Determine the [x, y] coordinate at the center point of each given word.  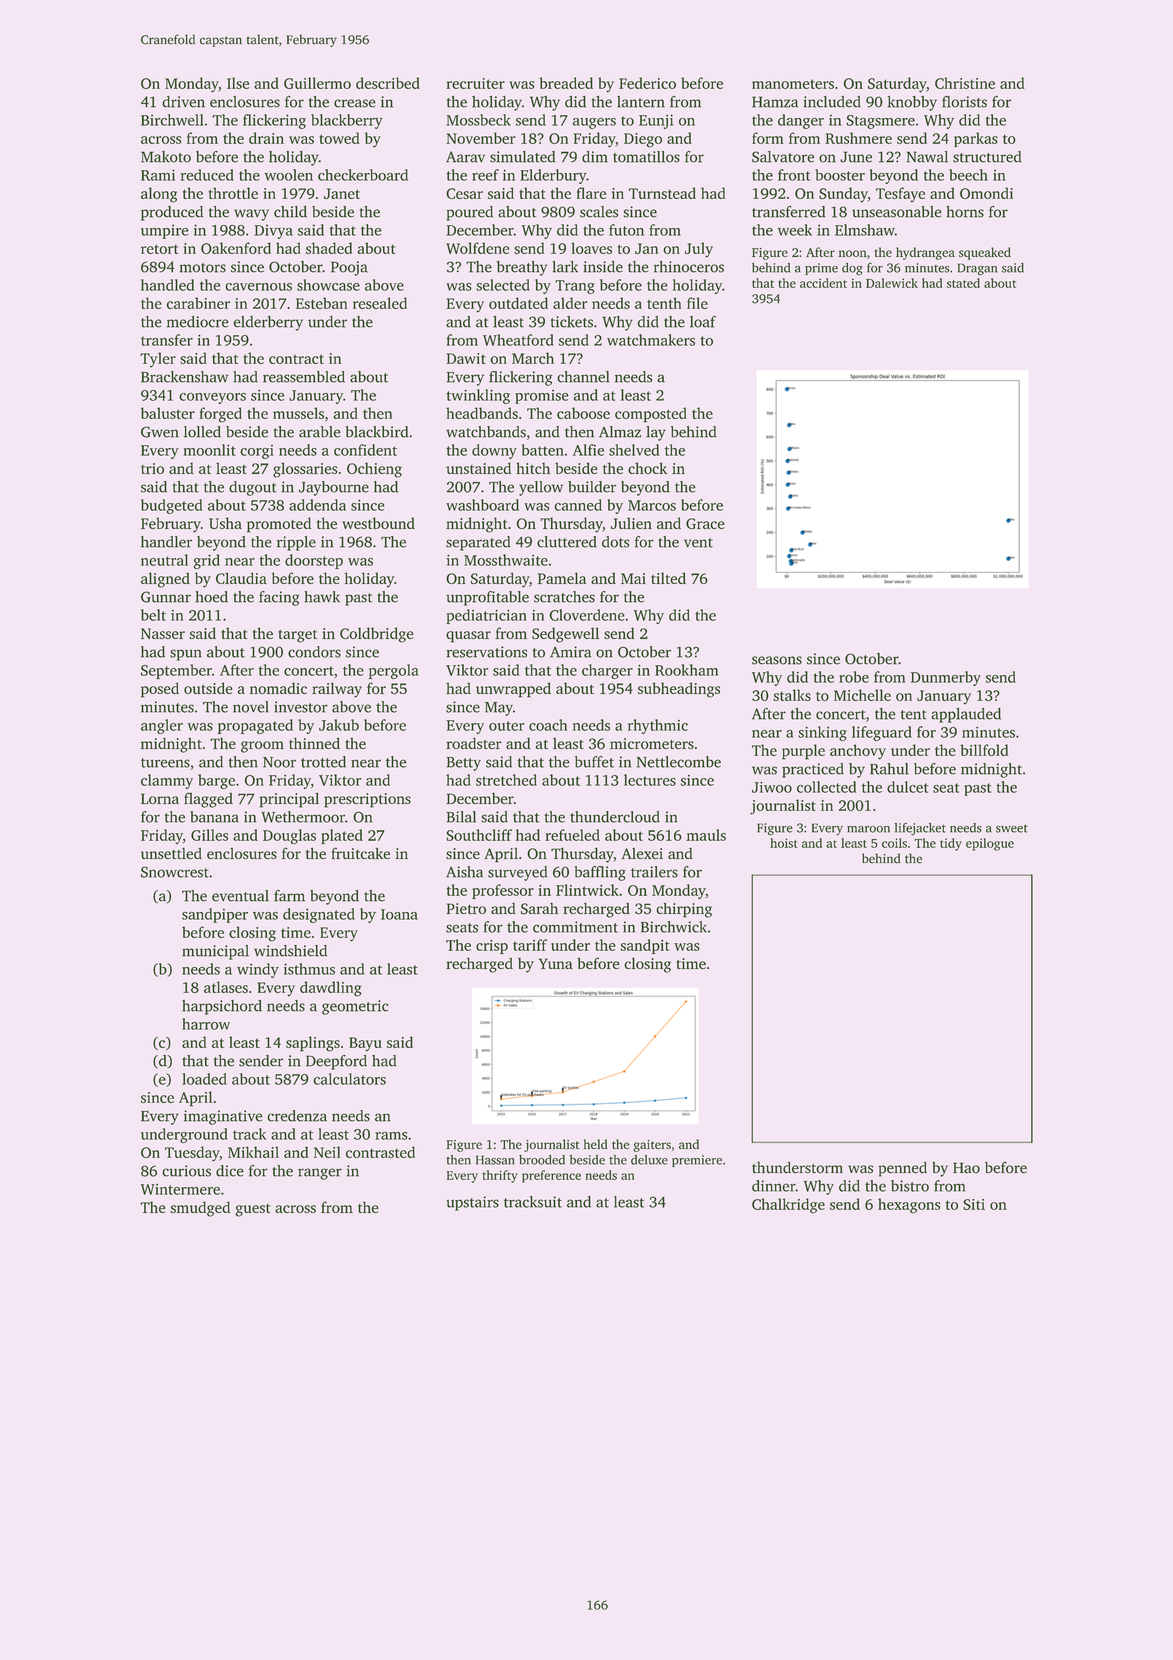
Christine [965, 83]
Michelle [862, 695]
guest [253, 1210]
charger [607, 671]
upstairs [472, 1203]
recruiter [475, 83]
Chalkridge [788, 1206]
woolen [288, 175]
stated [963, 283]
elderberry [268, 323]
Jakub [339, 725]
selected [503, 285]
